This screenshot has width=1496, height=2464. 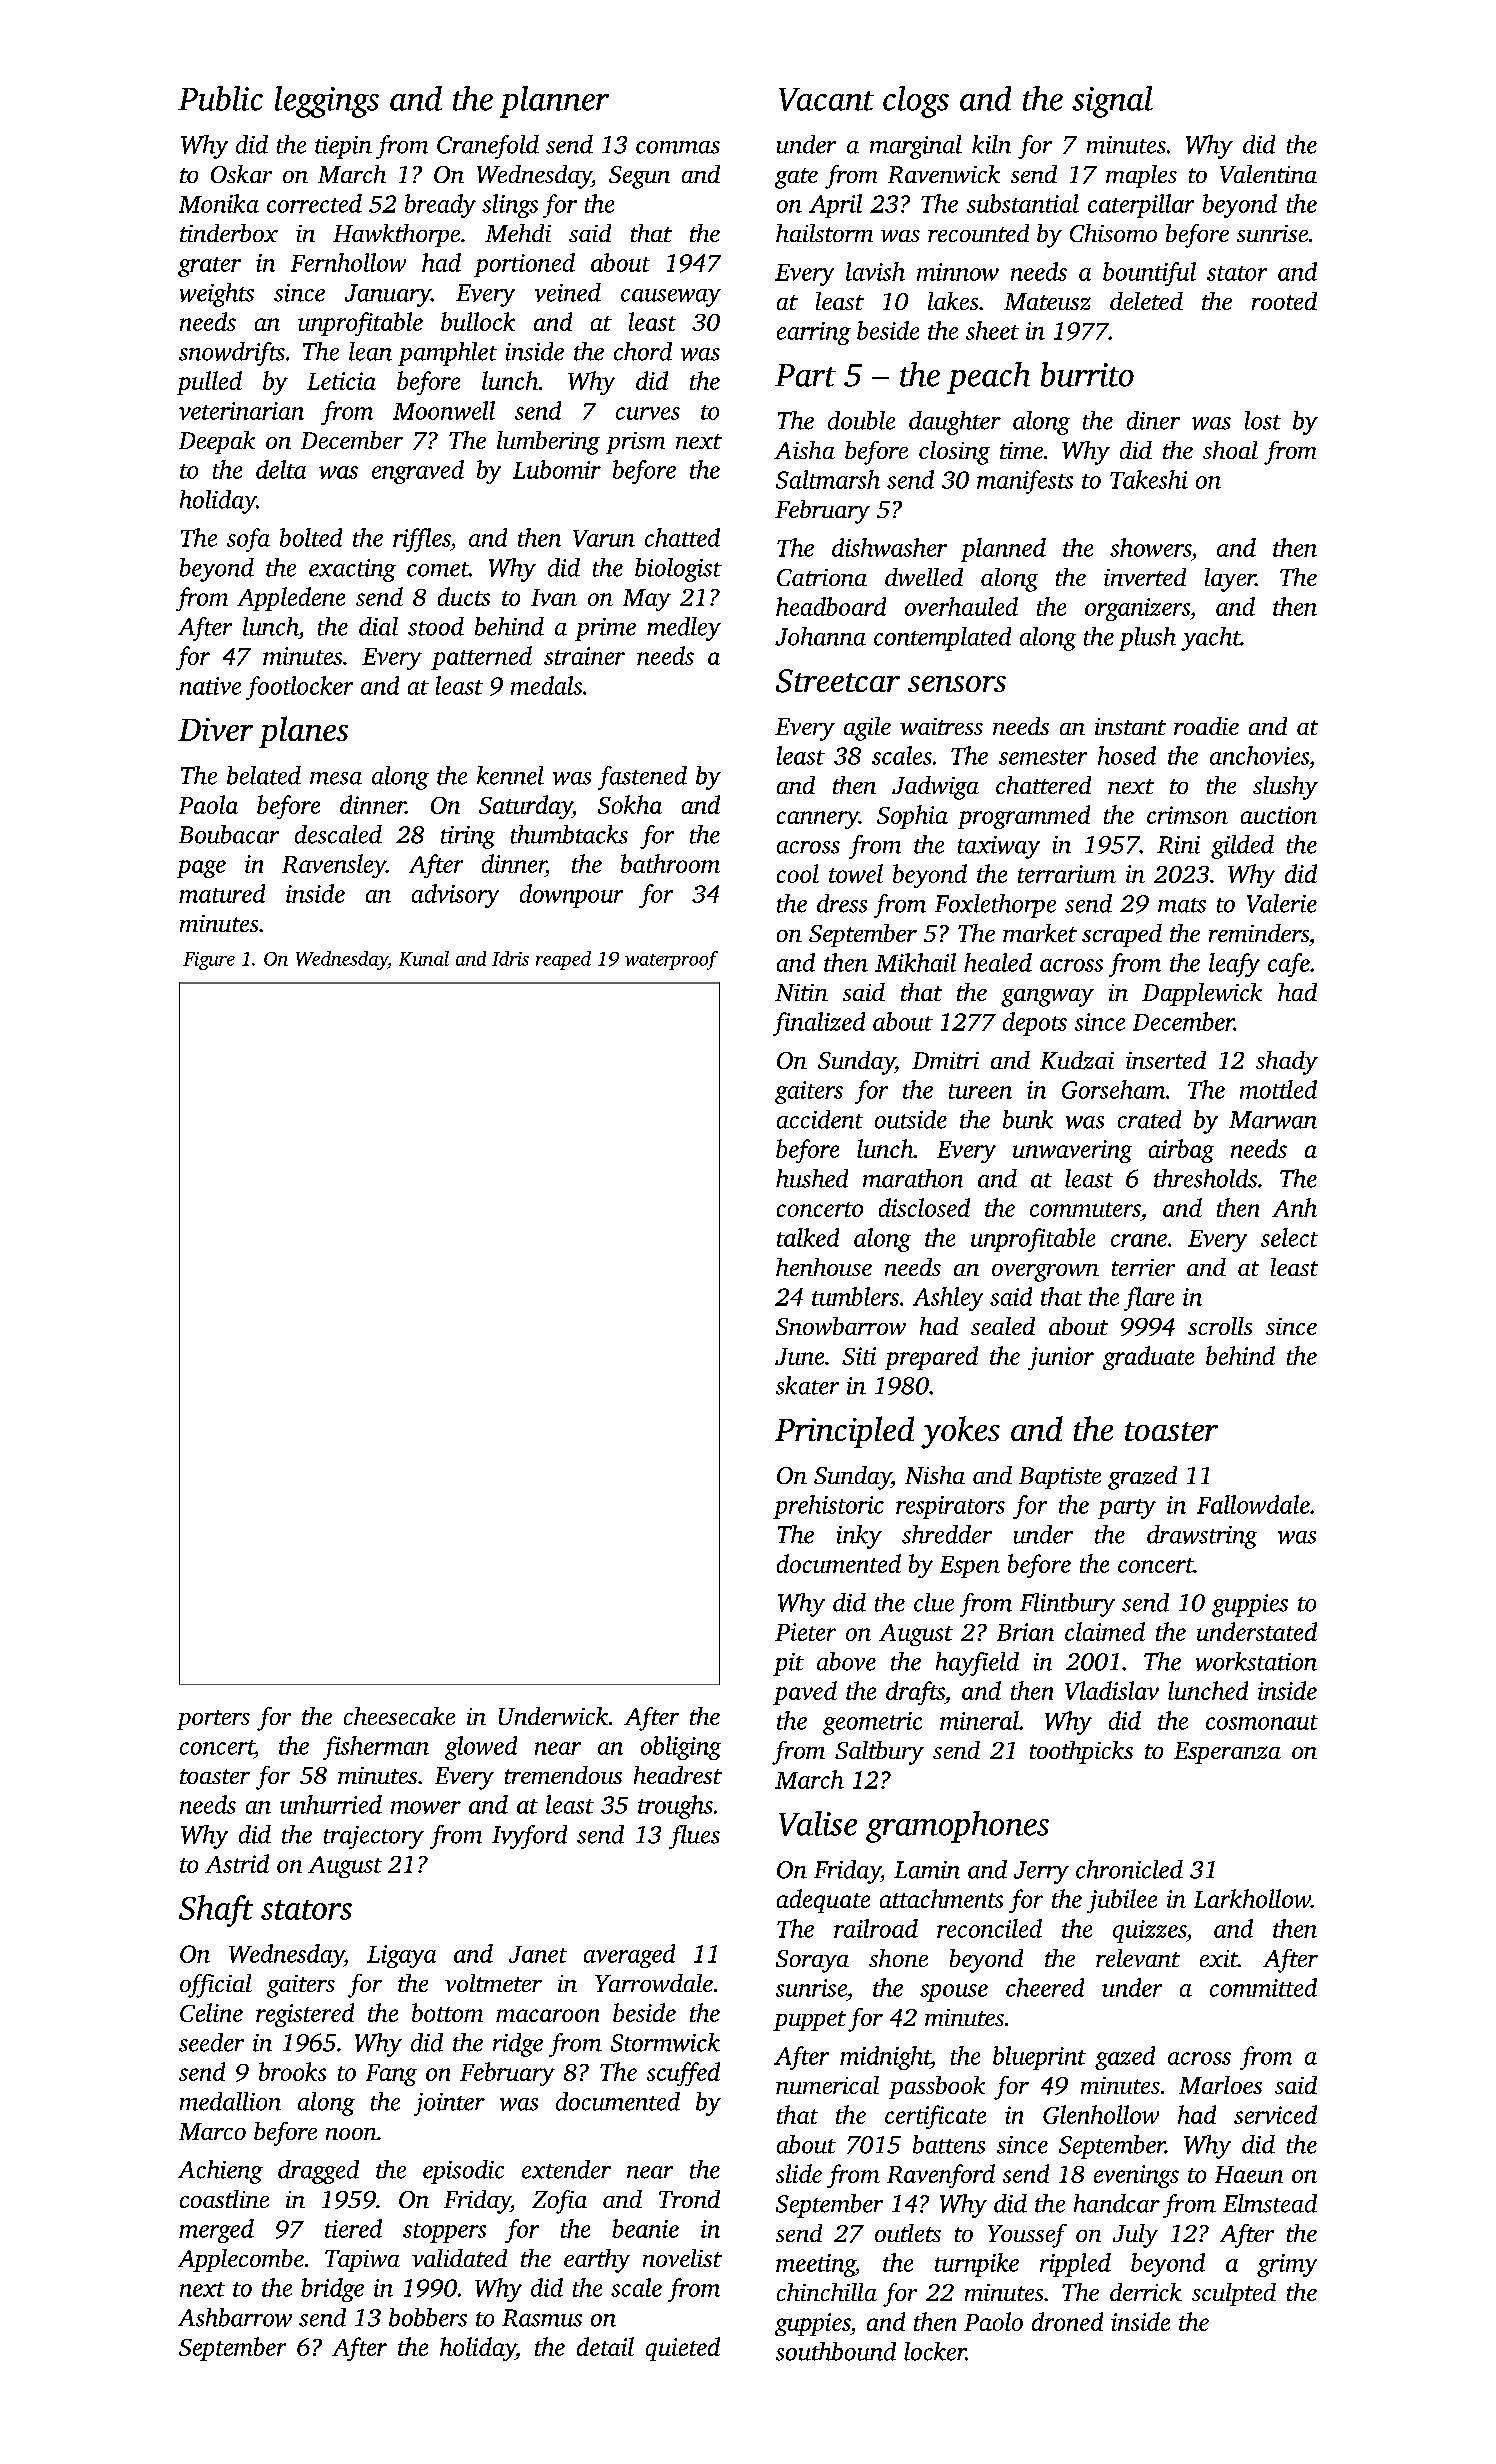 What do you see at coordinates (682, 537) in the screenshot?
I see `chatted` at bounding box center [682, 537].
